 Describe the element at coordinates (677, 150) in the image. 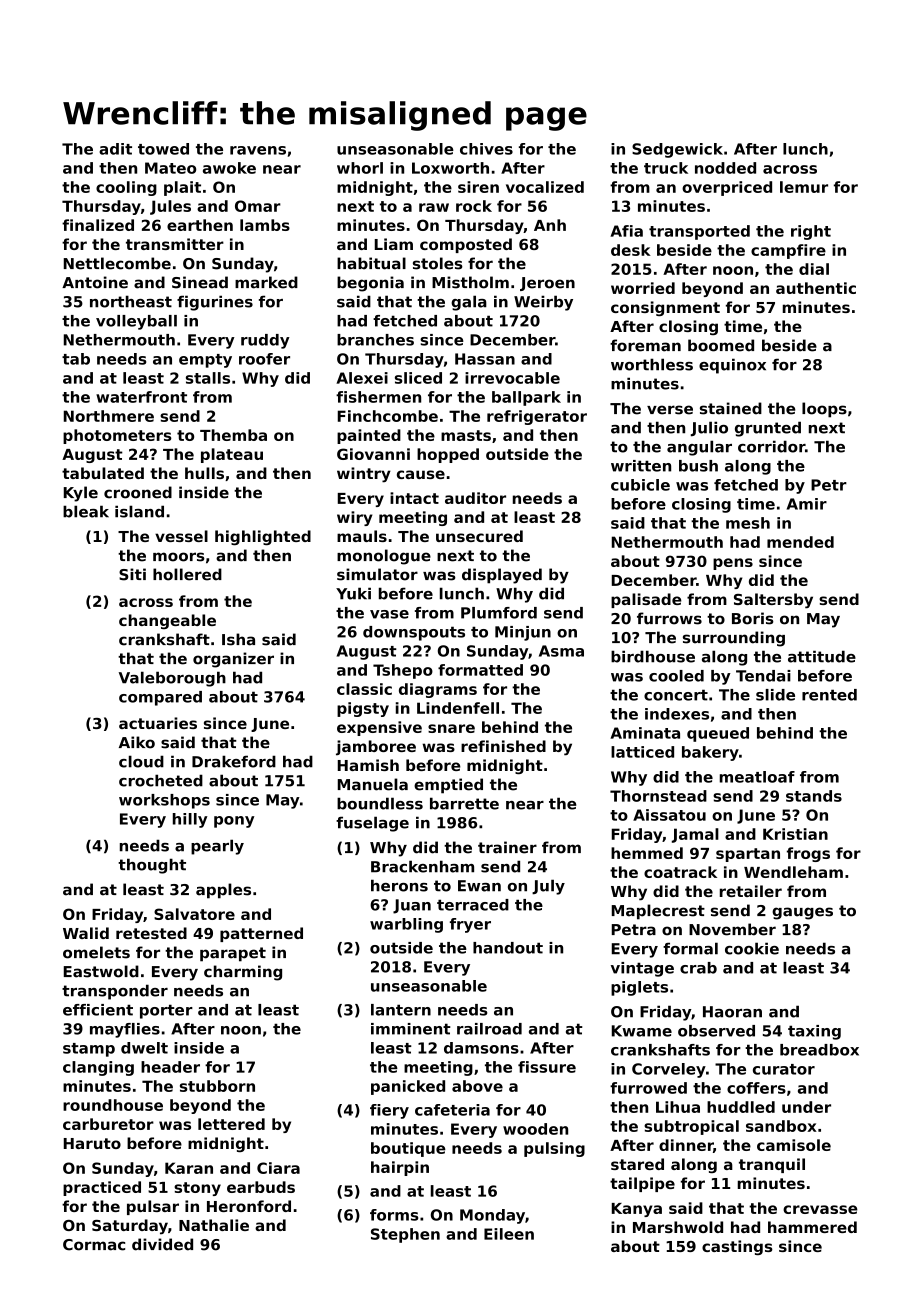

I see `Sedgewick` at that location.
